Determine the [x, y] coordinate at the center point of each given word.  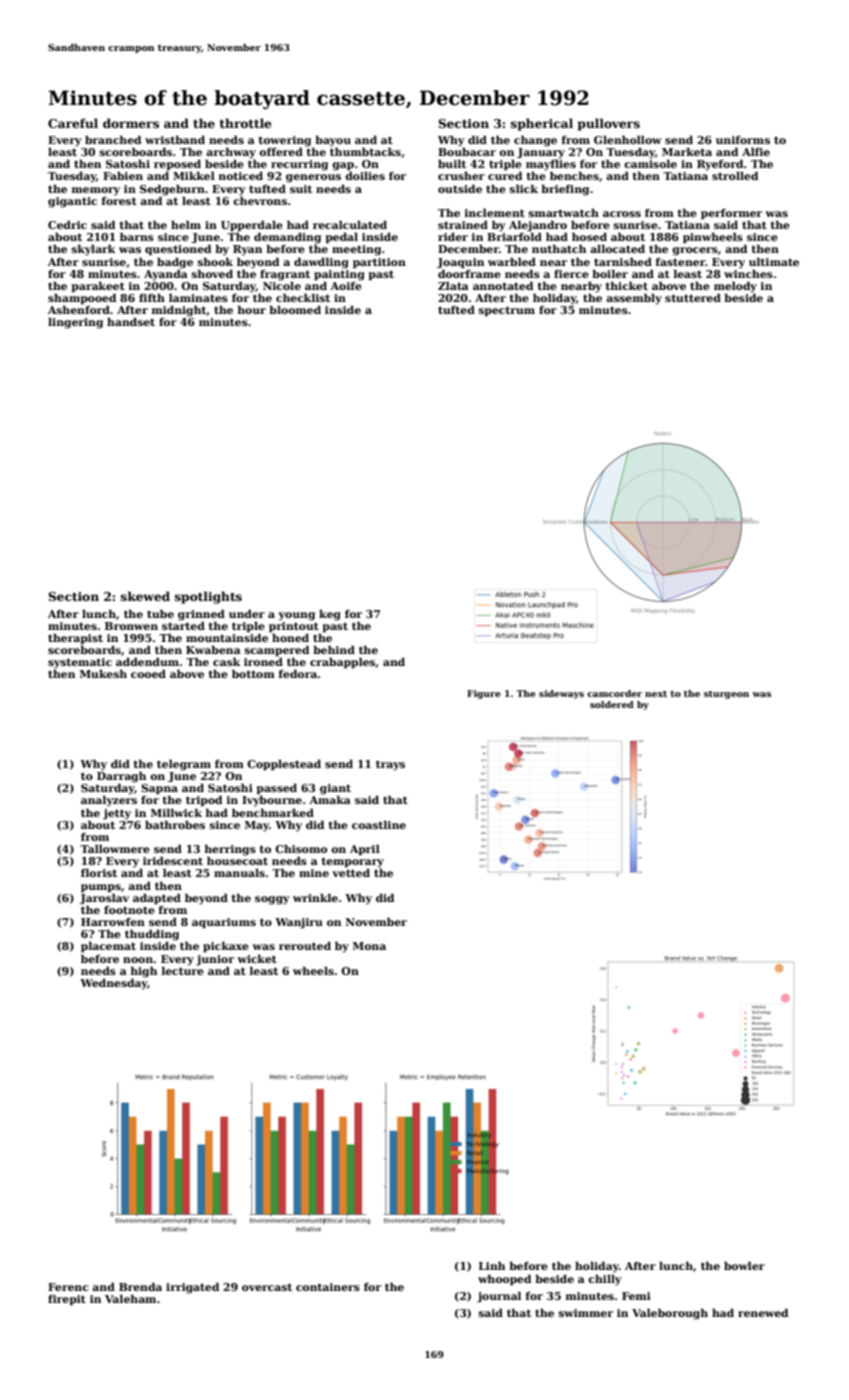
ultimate [774, 261]
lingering [75, 323]
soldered [612, 704]
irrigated [192, 1288]
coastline [379, 824]
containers [328, 1287]
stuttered [693, 297]
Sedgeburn [172, 190]
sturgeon [726, 695]
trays [390, 765]
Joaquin [460, 263]
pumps [101, 888]
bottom [253, 673]
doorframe [469, 273]
